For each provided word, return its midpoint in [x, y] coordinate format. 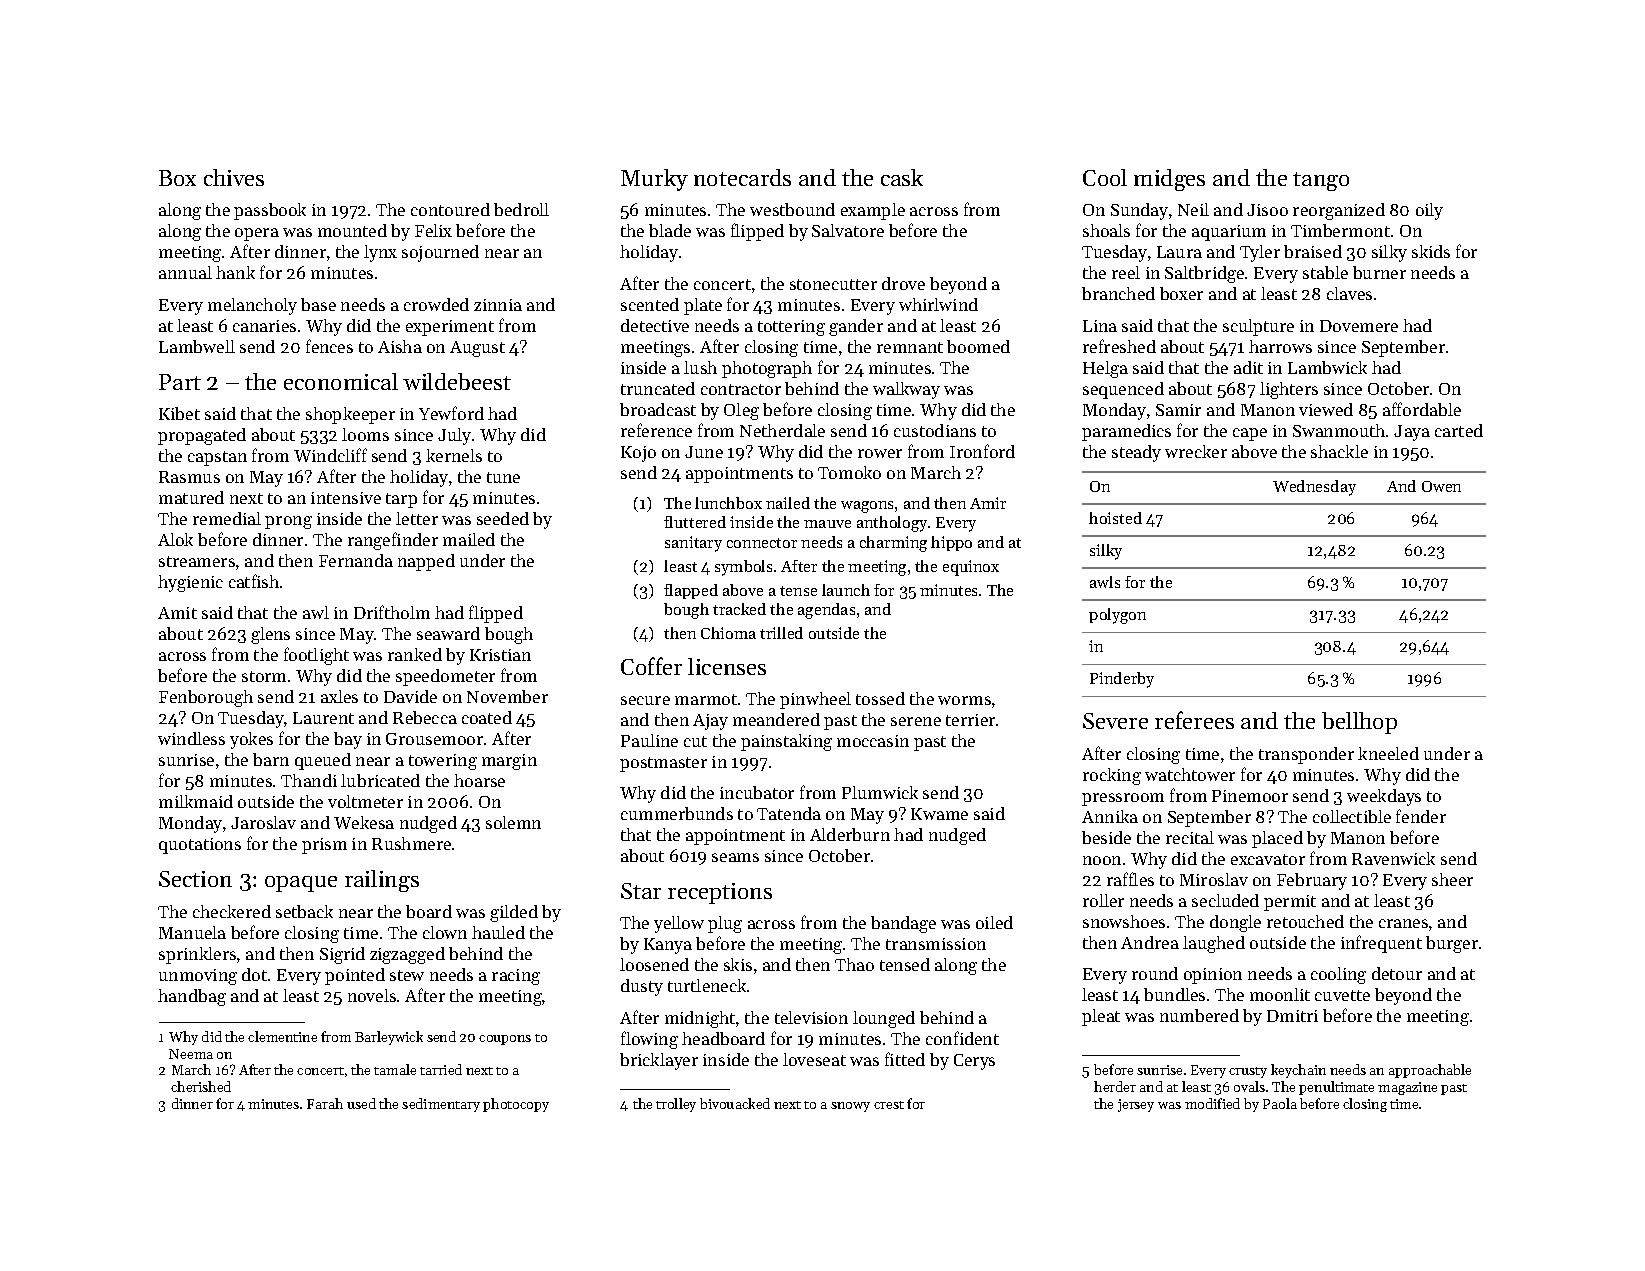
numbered [1199, 1015]
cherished [201, 1086]
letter [417, 518]
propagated [202, 436]
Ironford [982, 451]
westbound [792, 209]
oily [1429, 211]
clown [445, 932]
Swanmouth [1339, 430]
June [704, 452]
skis [738, 964]
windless [191, 738]
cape [1250, 434]
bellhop [1359, 723]
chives [234, 177]
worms [964, 700]
